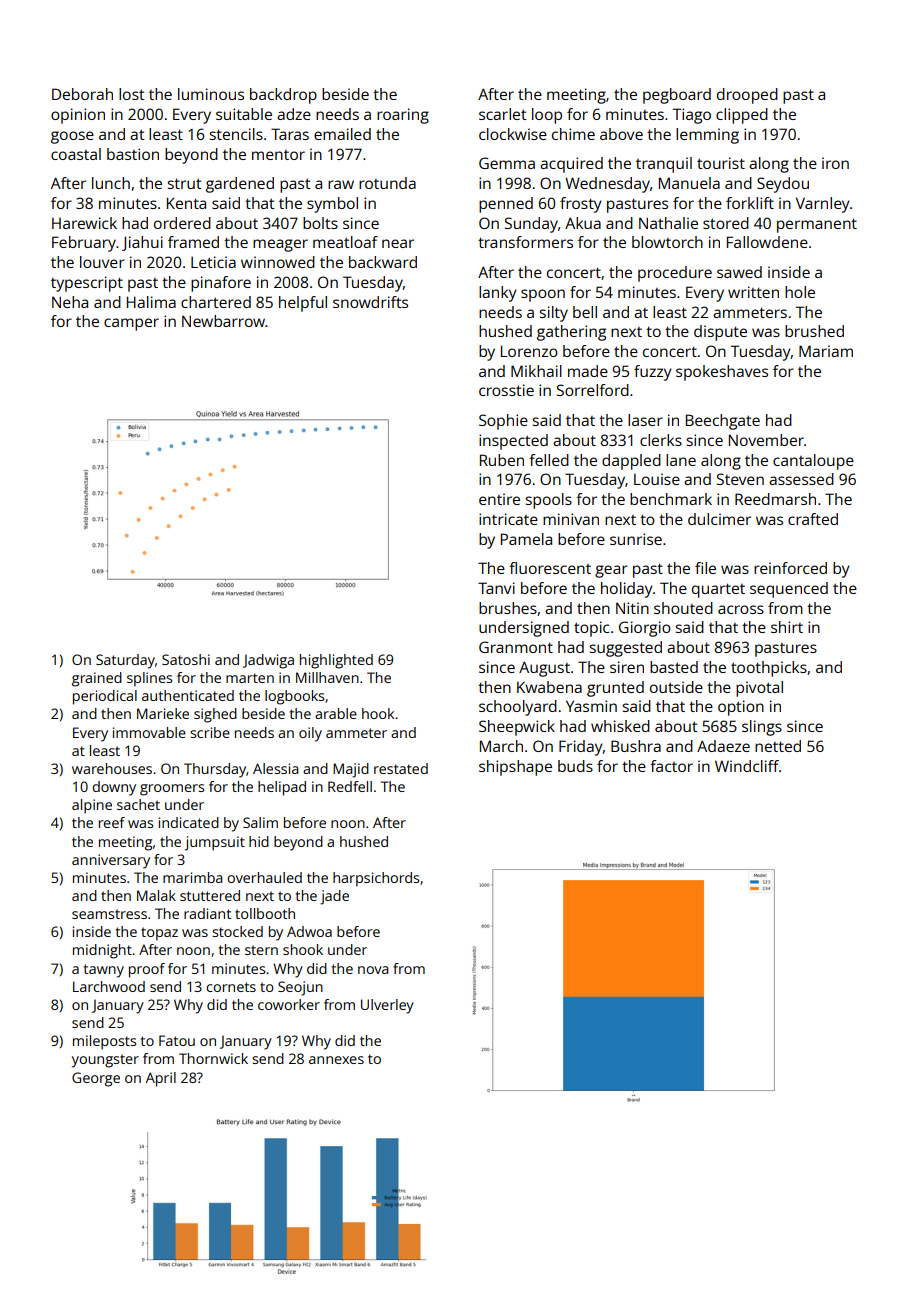 This screenshot has width=908, height=1316. I want to click on lost, so click(132, 94).
